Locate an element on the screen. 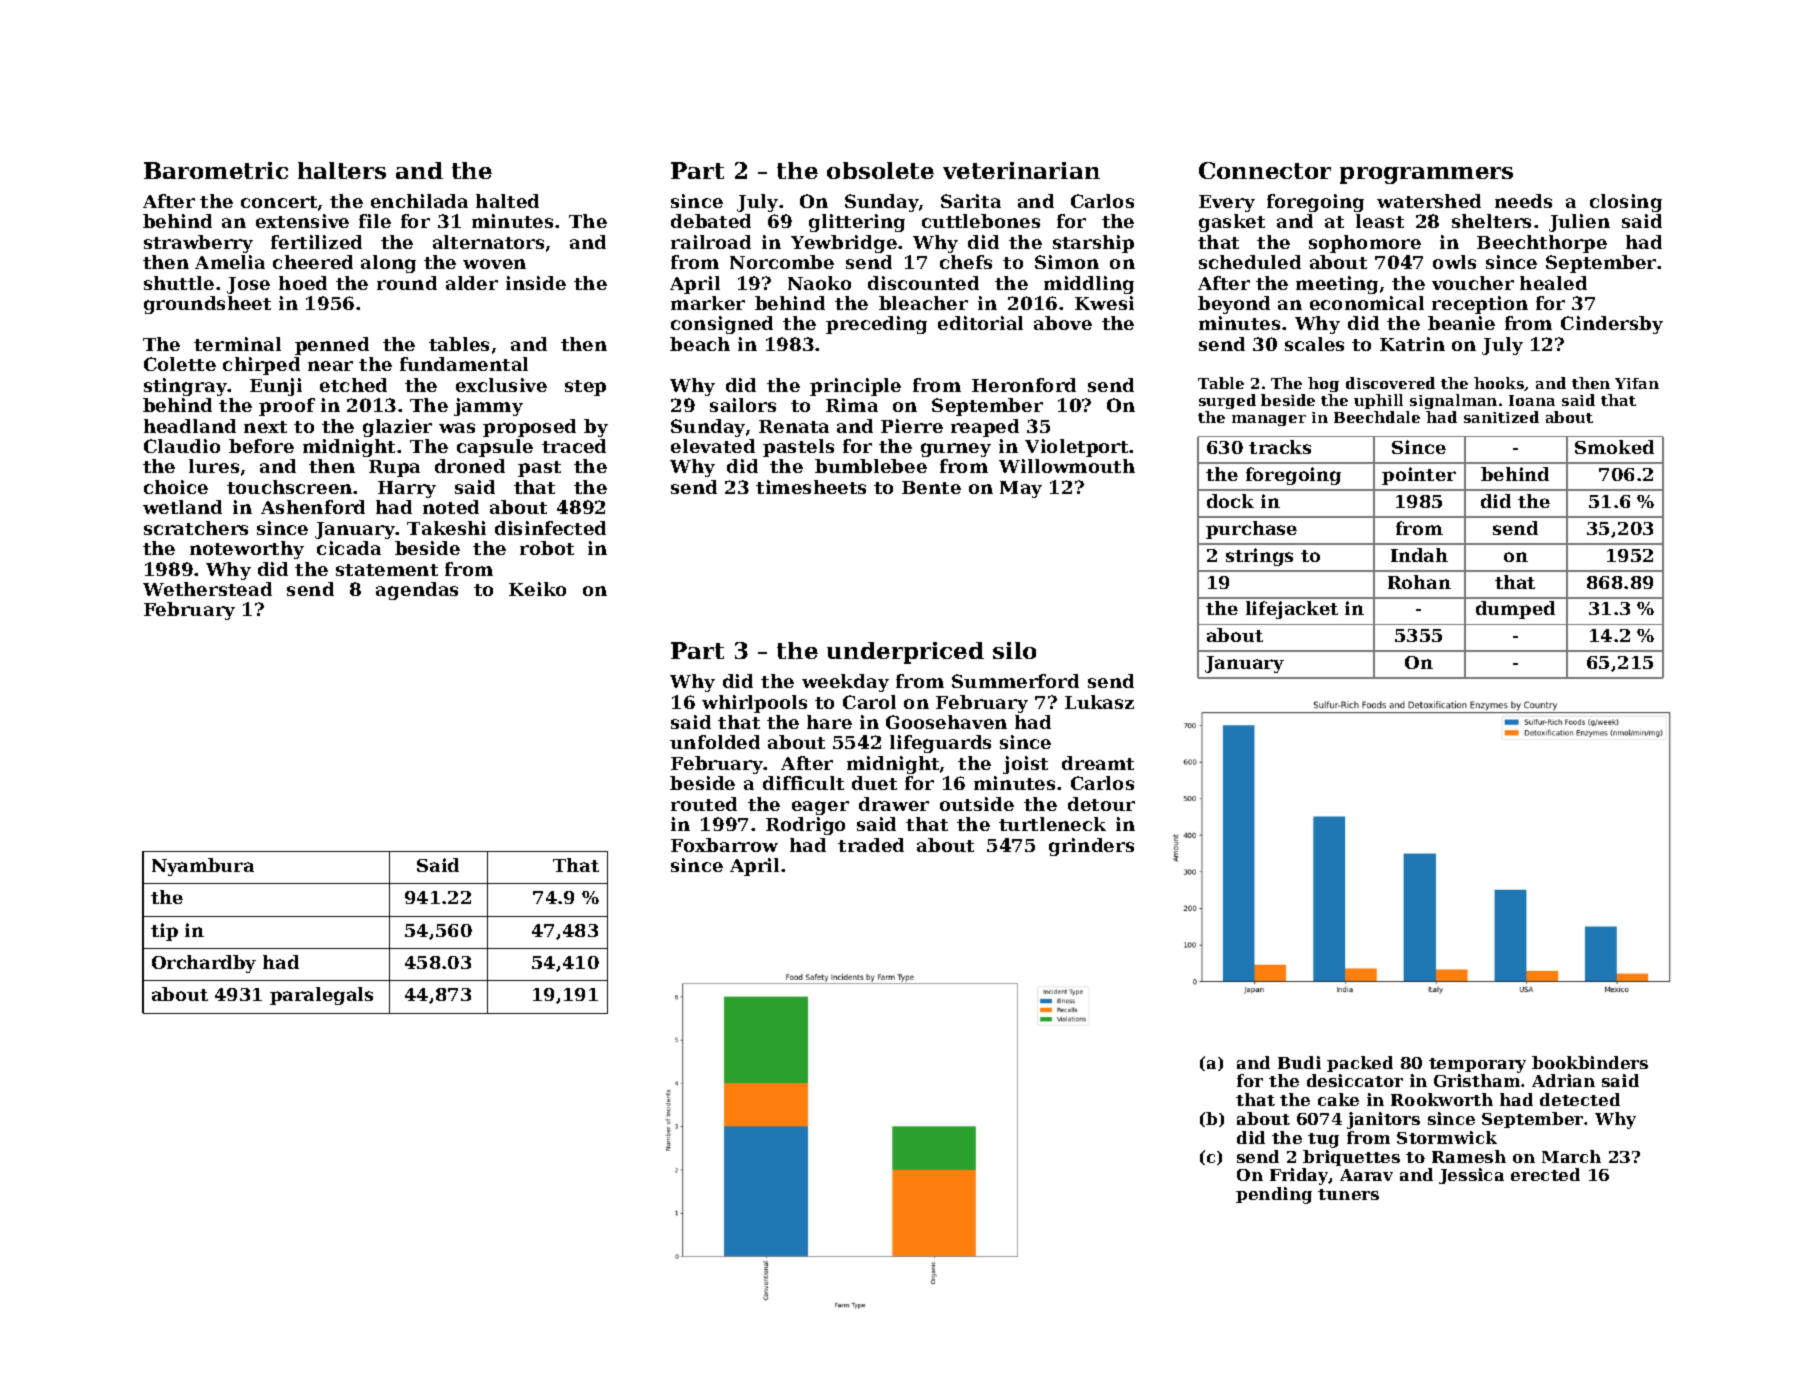 Image resolution: width=1806 pixels, height=1395 pixels. halters is located at coordinates (342, 170).
